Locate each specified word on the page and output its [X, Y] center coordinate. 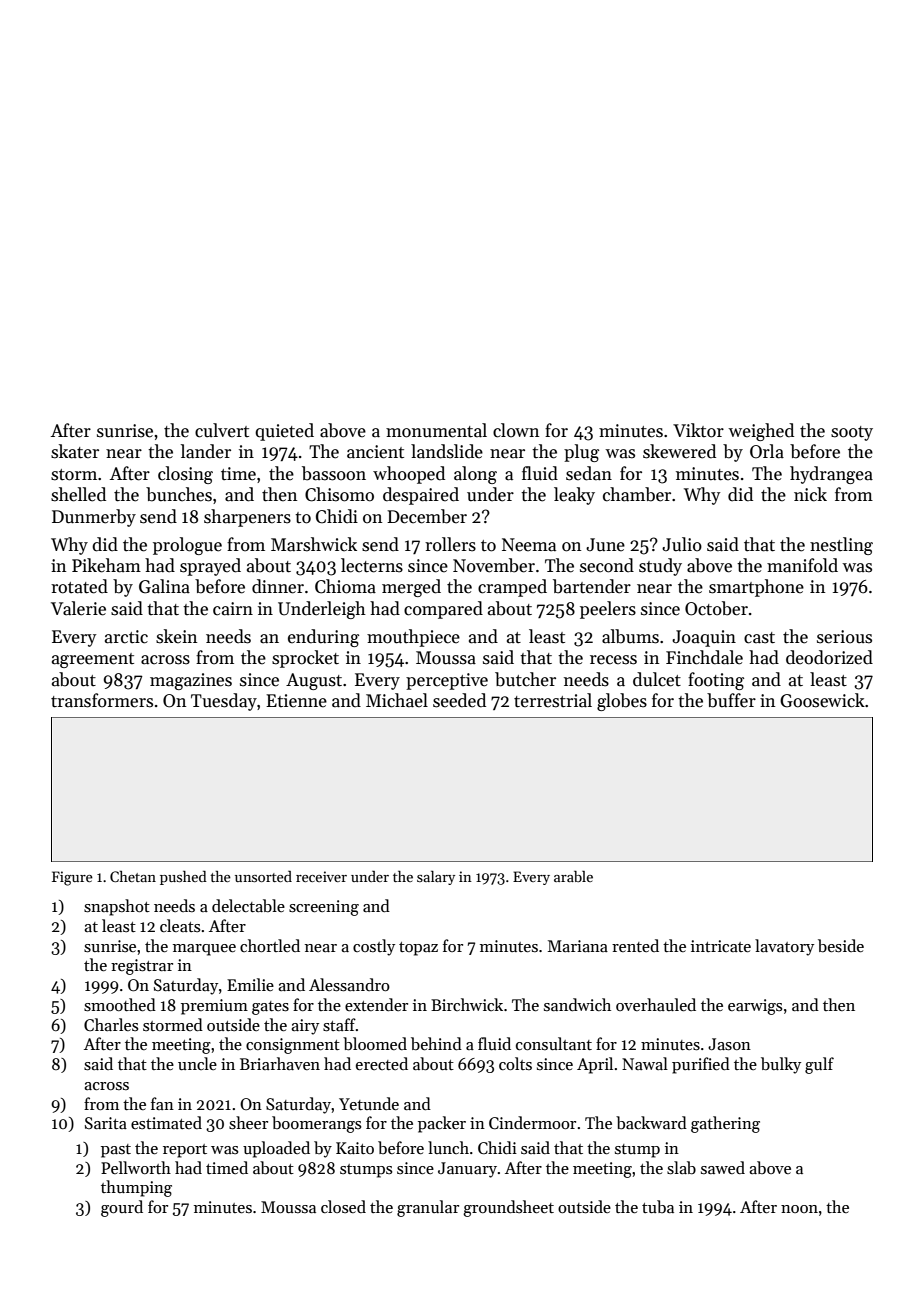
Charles [111, 1024]
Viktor [698, 430]
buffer [731, 700]
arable [573, 876]
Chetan [133, 876]
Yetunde [369, 1103]
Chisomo [339, 494]
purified [701, 1065]
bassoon [334, 473]
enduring [323, 638]
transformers [102, 700]
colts [515, 1063]
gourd [122, 1208]
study [660, 567]
